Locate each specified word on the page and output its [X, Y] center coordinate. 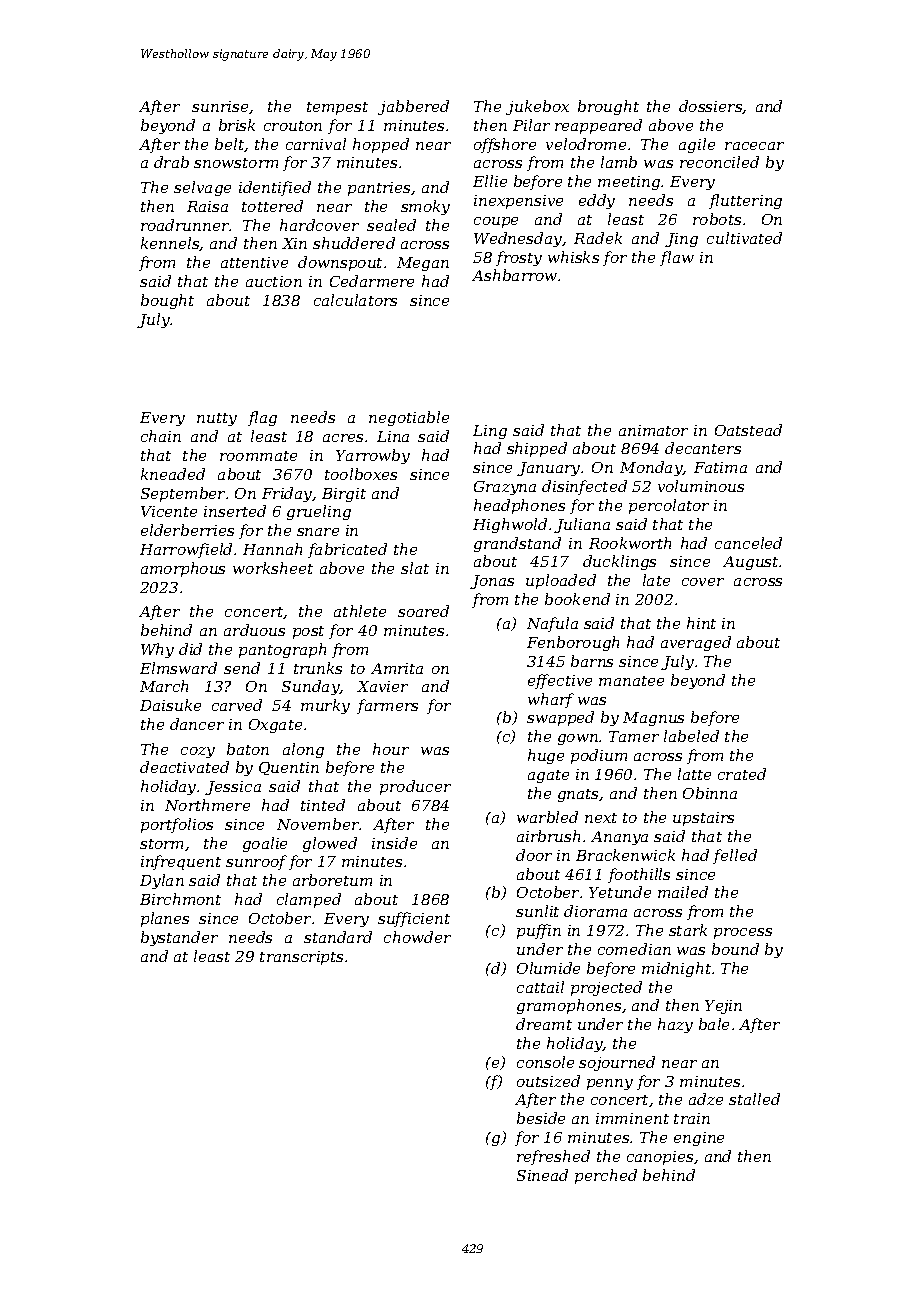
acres [343, 438]
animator [653, 430]
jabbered [413, 107]
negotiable [409, 418]
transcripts [301, 958]
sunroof [256, 862]
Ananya [619, 838]
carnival [316, 144]
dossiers [711, 107]
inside [394, 843]
